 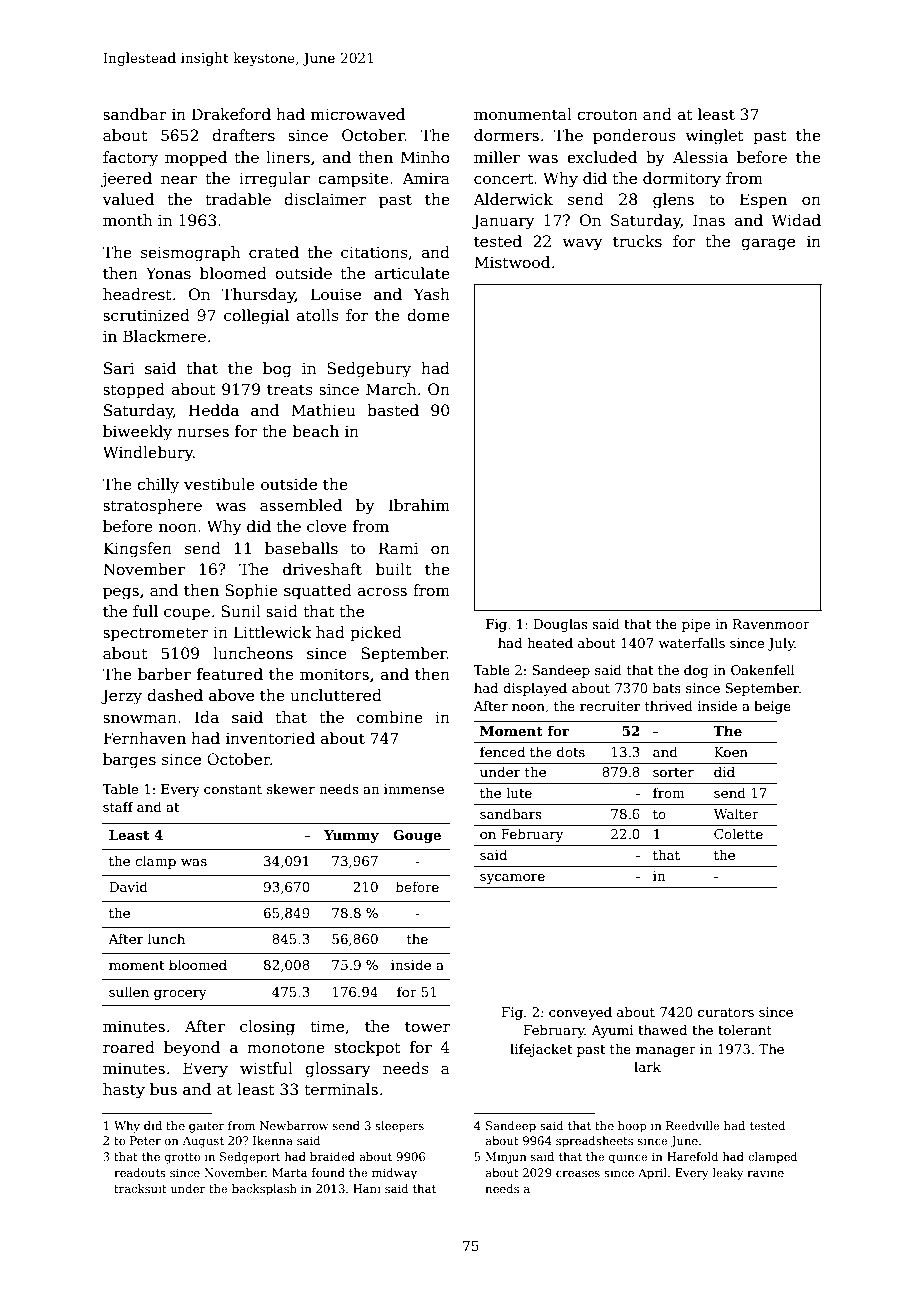 What do you see at coordinates (512, 879) in the screenshot?
I see `sycamore` at bounding box center [512, 879].
